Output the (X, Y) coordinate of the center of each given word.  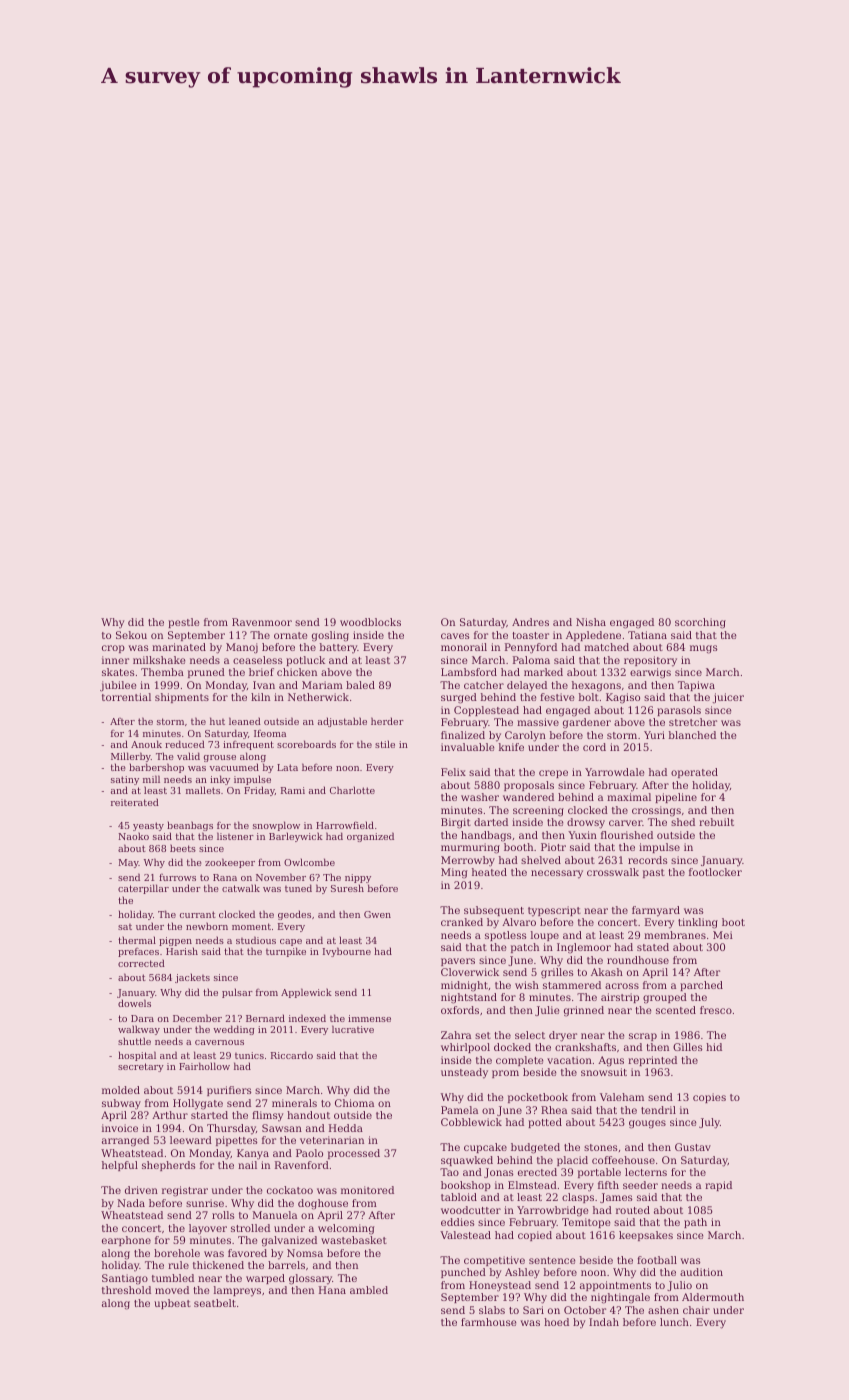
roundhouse (638, 960)
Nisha (591, 622)
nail (247, 1165)
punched (463, 1273)
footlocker (715, 872)
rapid (718, 1186)
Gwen (377, 914)
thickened (218, 1265)
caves (455, 636)
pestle (184, 623)
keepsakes (646, 1236)
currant (198, 914)
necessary (557, 874)
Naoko (133, 836)
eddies (458, 1222)
